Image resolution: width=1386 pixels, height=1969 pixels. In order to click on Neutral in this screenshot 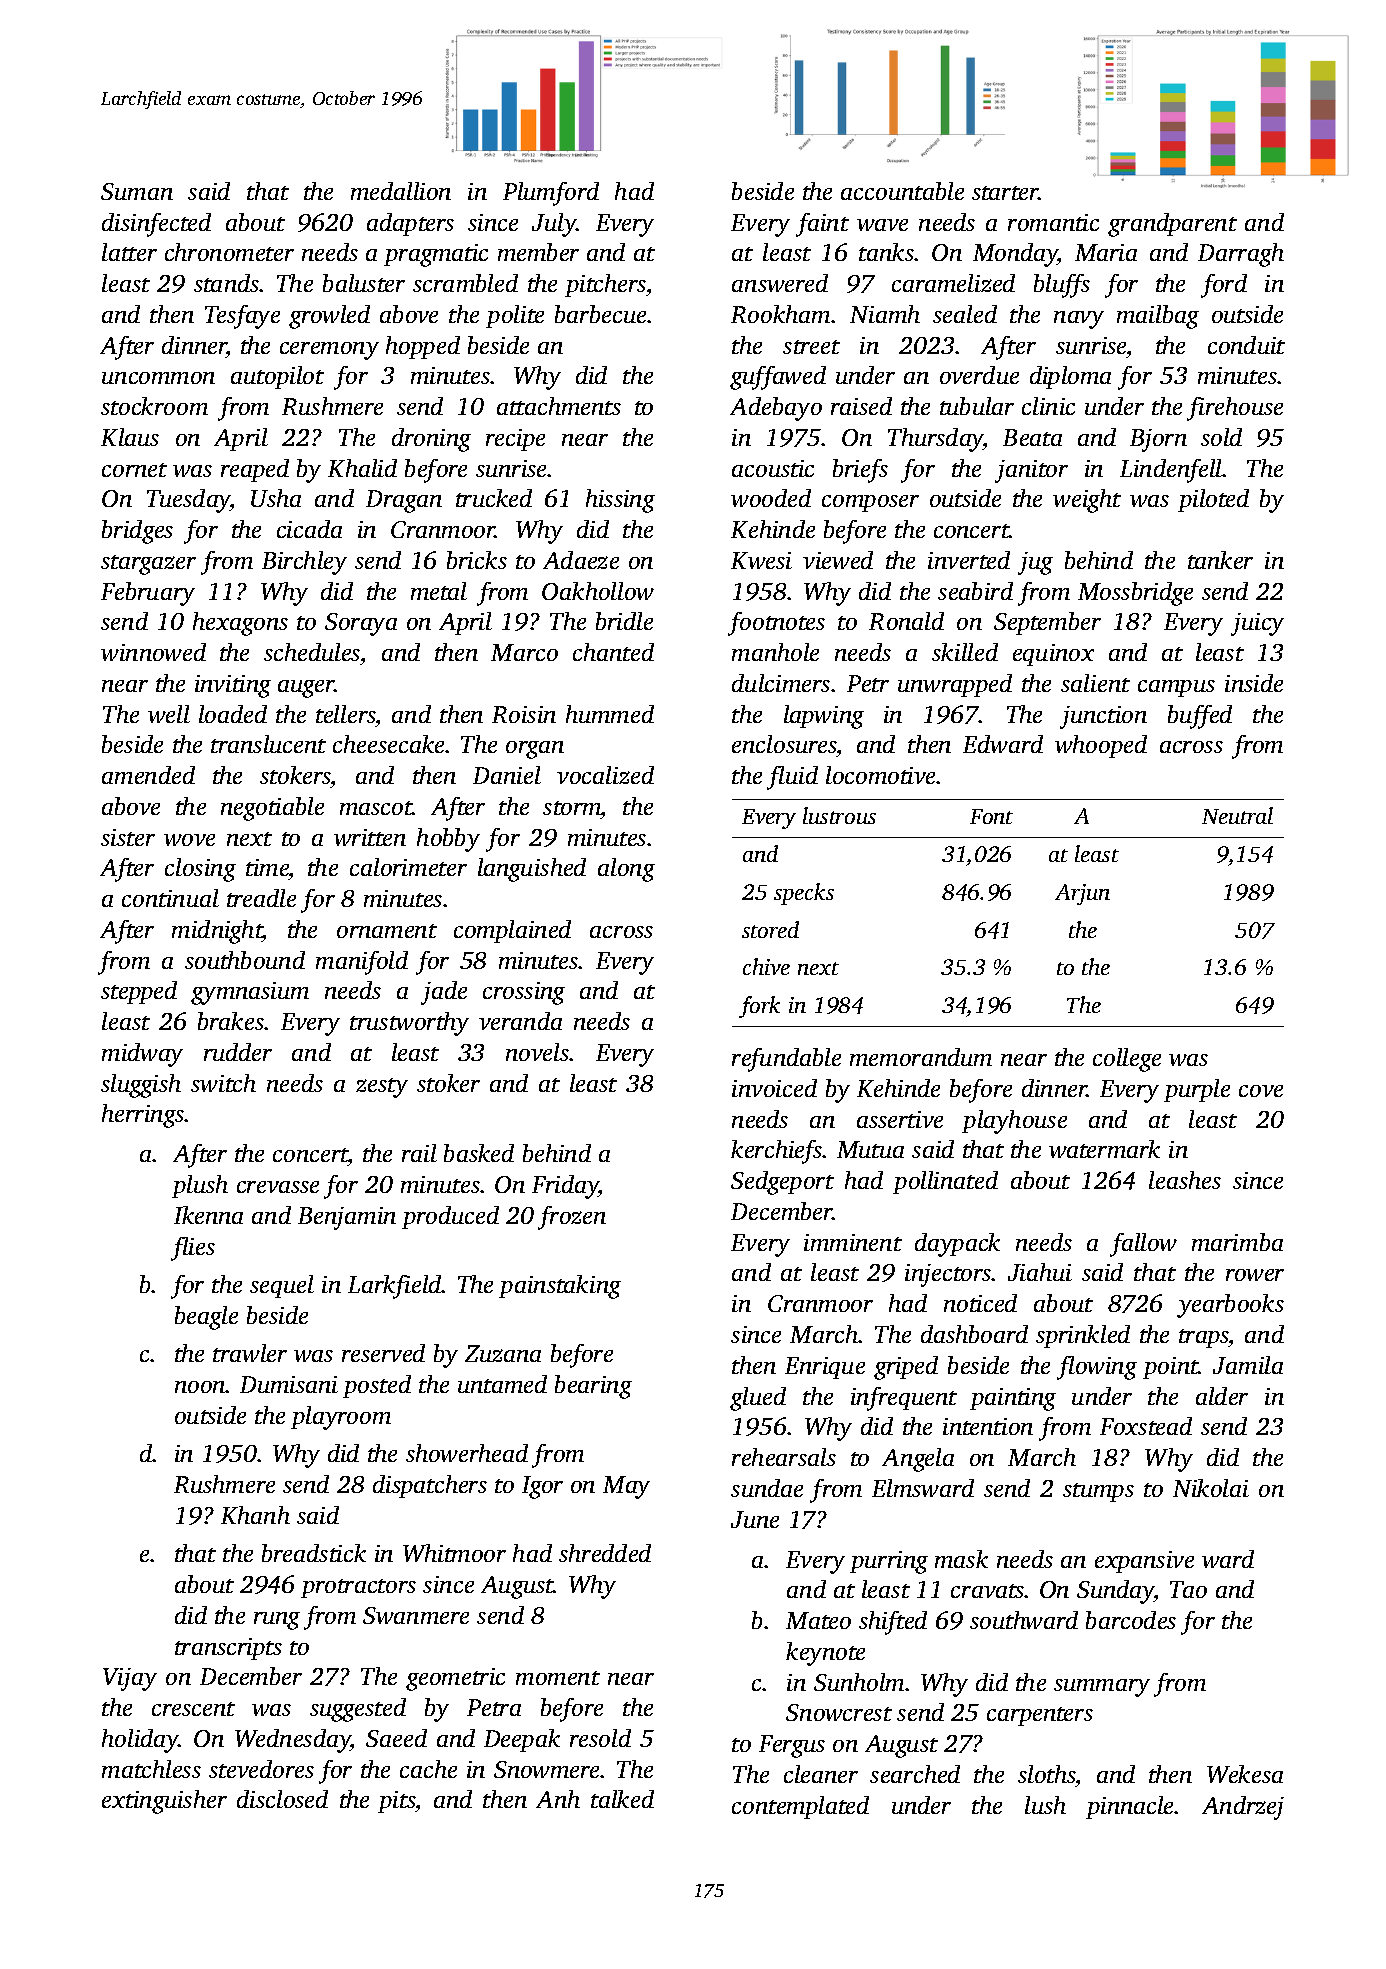, I will do `click(1237, 815)`.
